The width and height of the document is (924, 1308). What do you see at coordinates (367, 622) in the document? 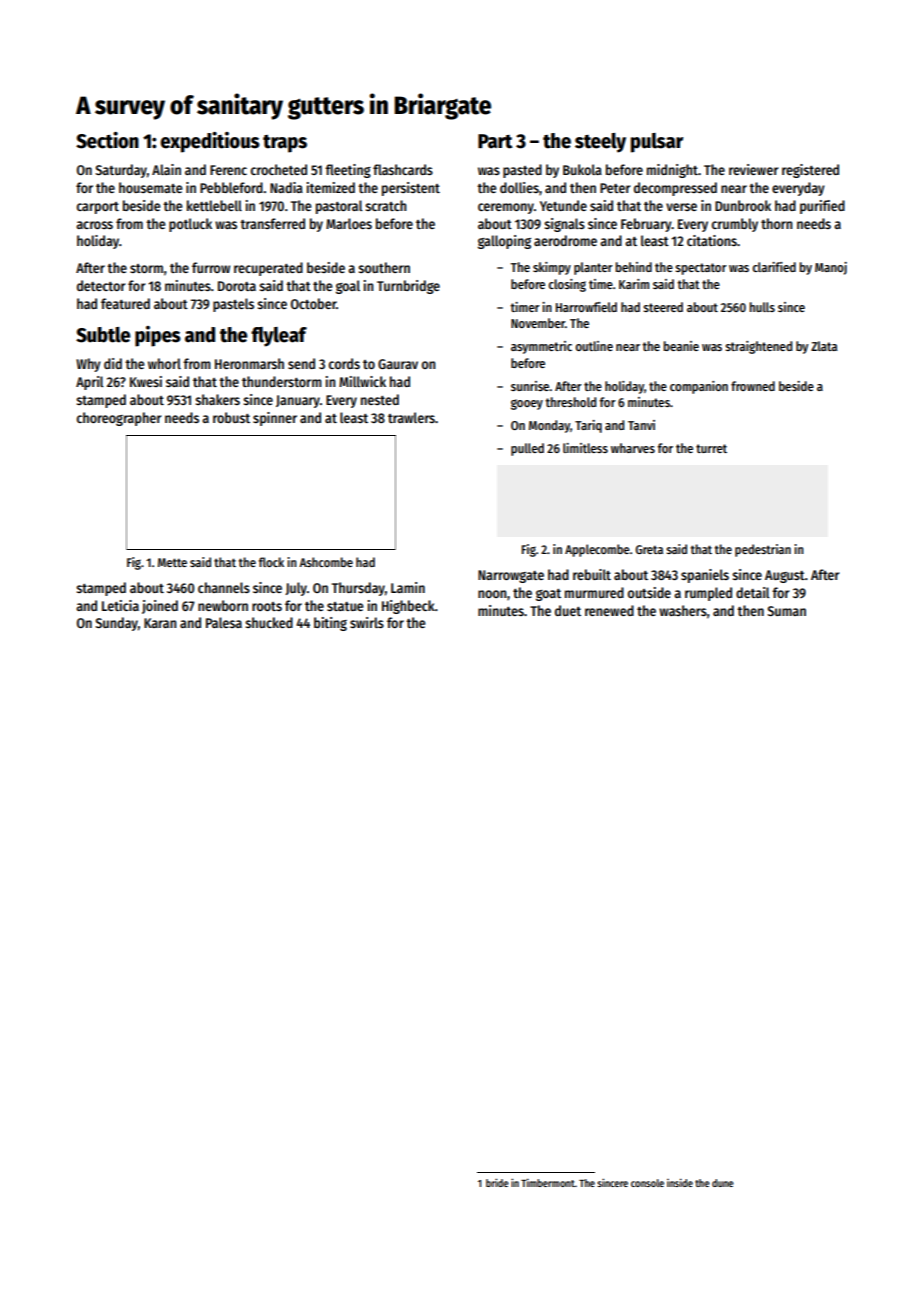
I see `swirls` at bounding box center [367, 622].
